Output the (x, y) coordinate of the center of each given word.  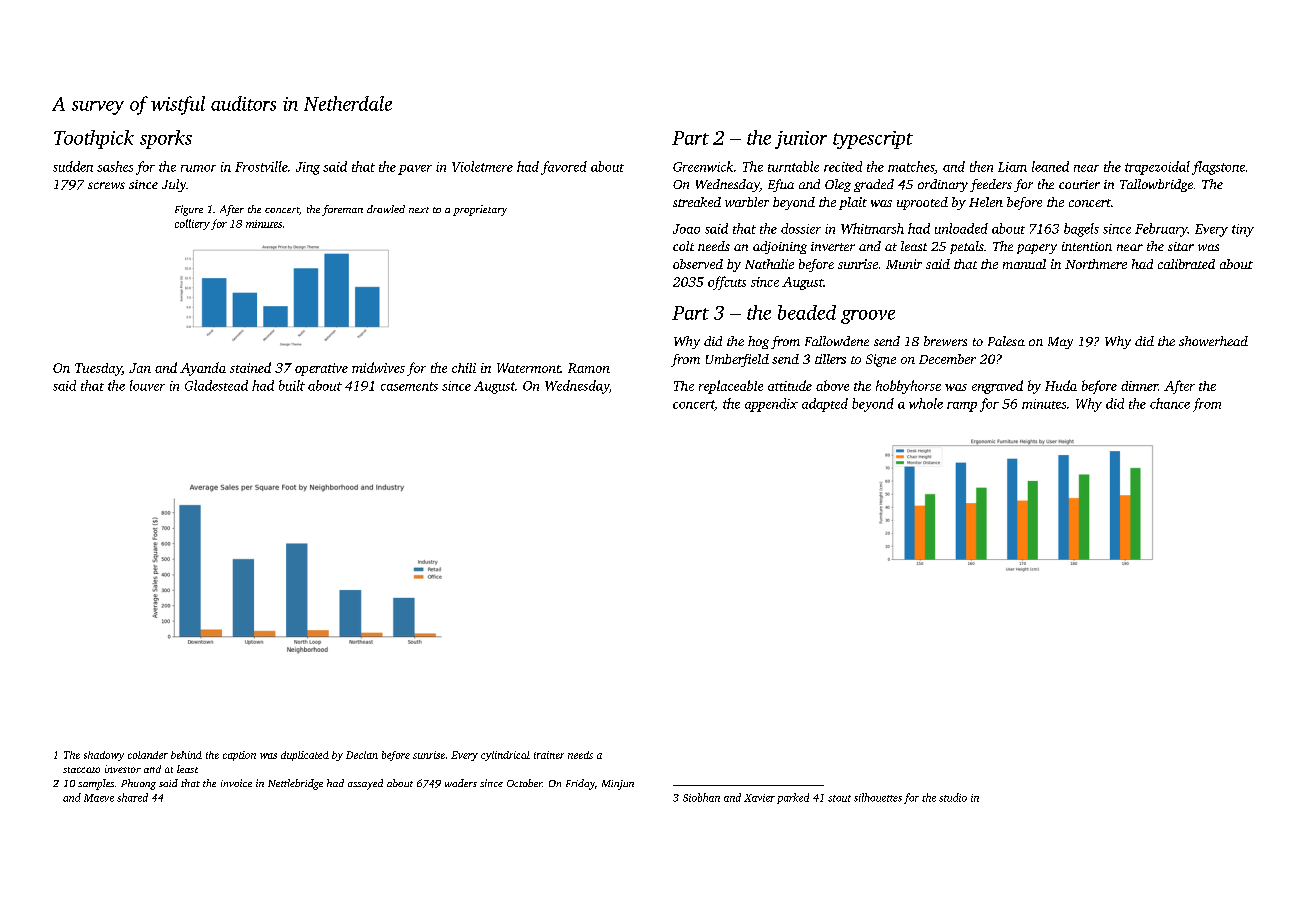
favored (564, 168)
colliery (192, 224)
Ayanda (203, 369)
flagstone (1218, 168)
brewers (945, 341)
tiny (1243, 230)
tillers (830, 359)
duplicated (305, 756)
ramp (962, 407)
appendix (771, 405)
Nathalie (769, 264)
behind (186, 755)
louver (147, 385)
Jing (308, 168)
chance (1170, 403)
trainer (549, 755)
